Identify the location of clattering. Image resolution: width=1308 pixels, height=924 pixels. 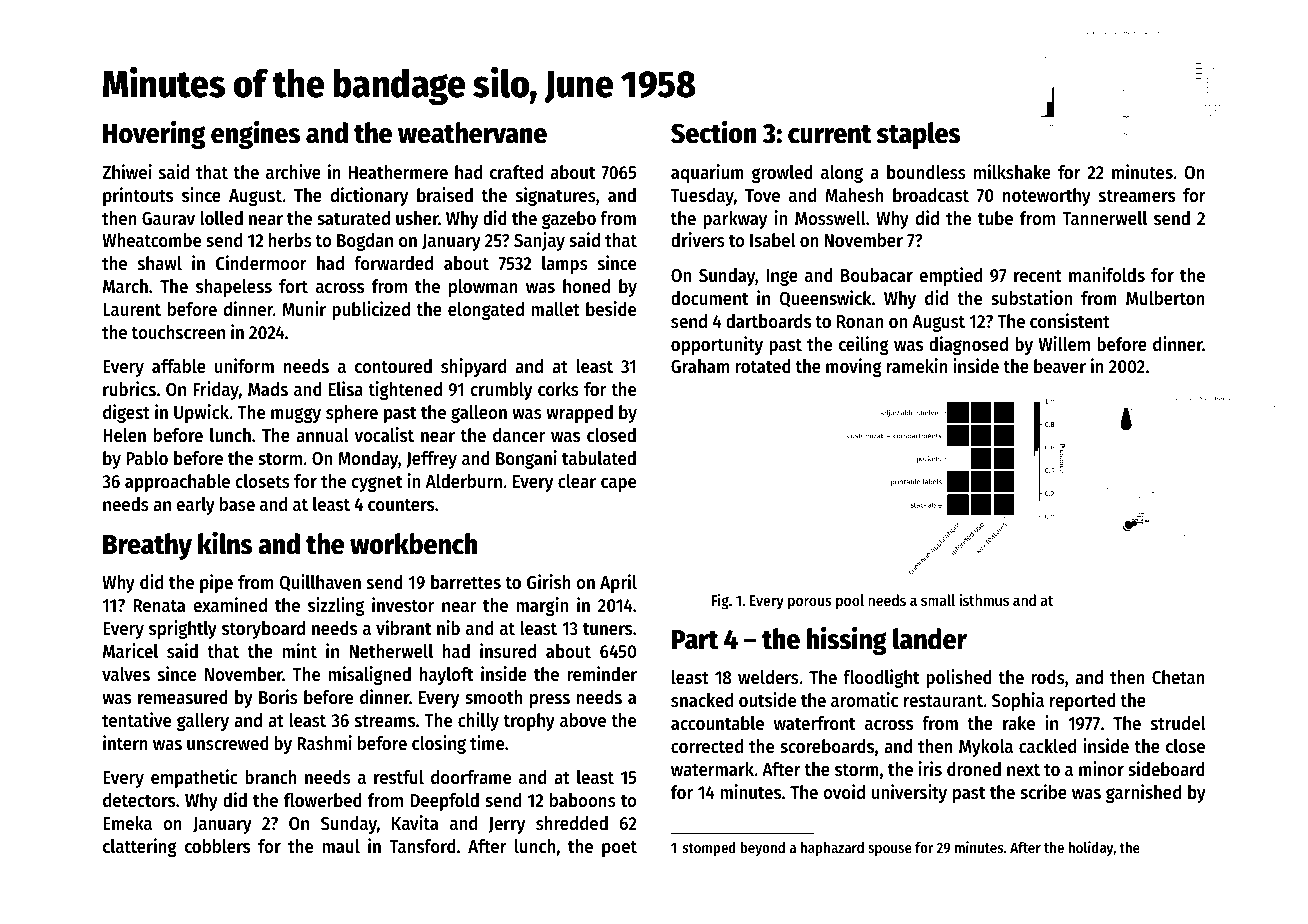
(140, 847).
